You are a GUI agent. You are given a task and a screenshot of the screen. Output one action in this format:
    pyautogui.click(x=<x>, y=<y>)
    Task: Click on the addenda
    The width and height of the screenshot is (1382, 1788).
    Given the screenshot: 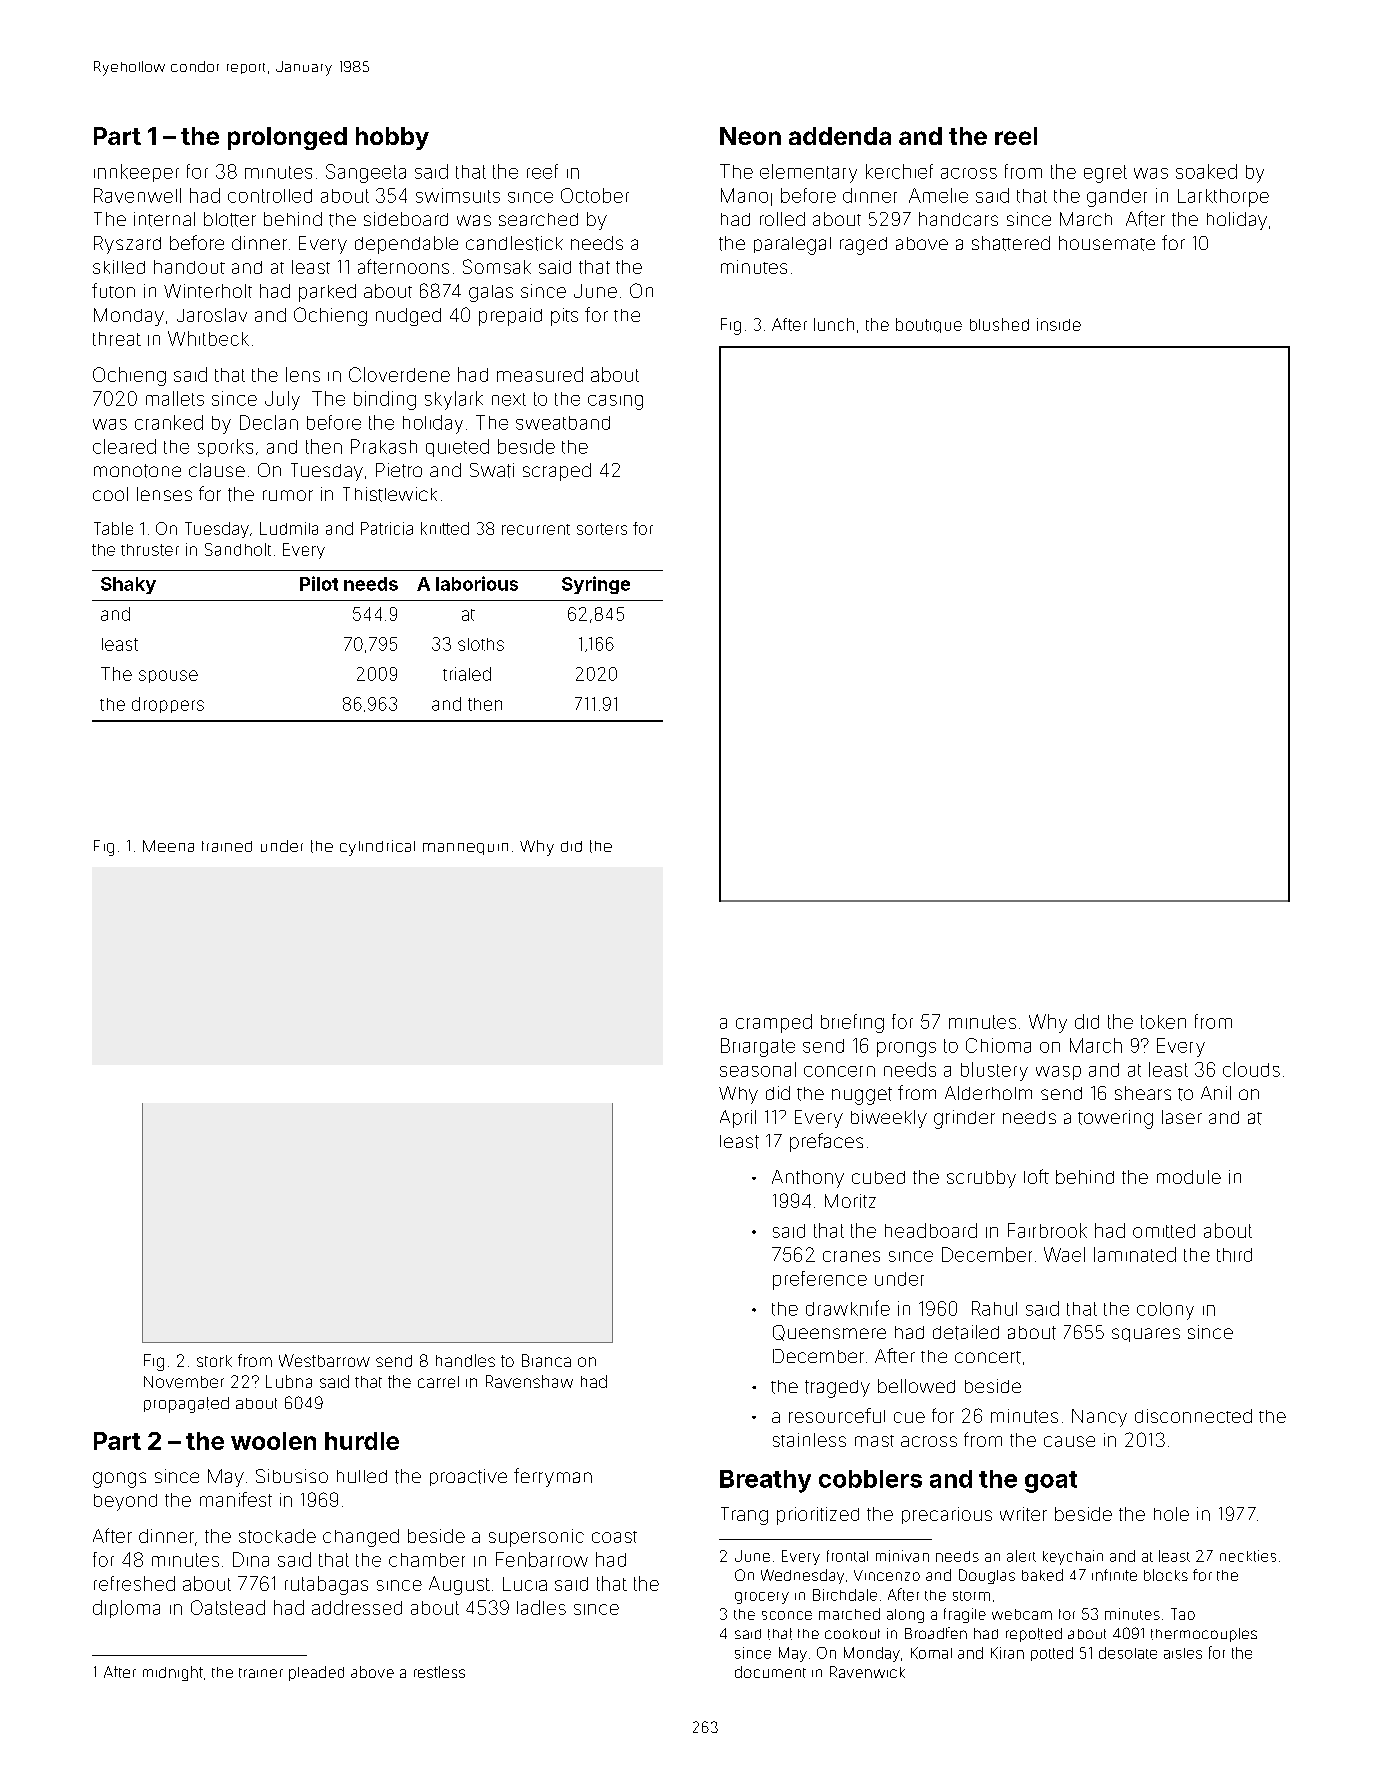 What is the action you would take?
    pyautogui.click(x=840, y=136)
